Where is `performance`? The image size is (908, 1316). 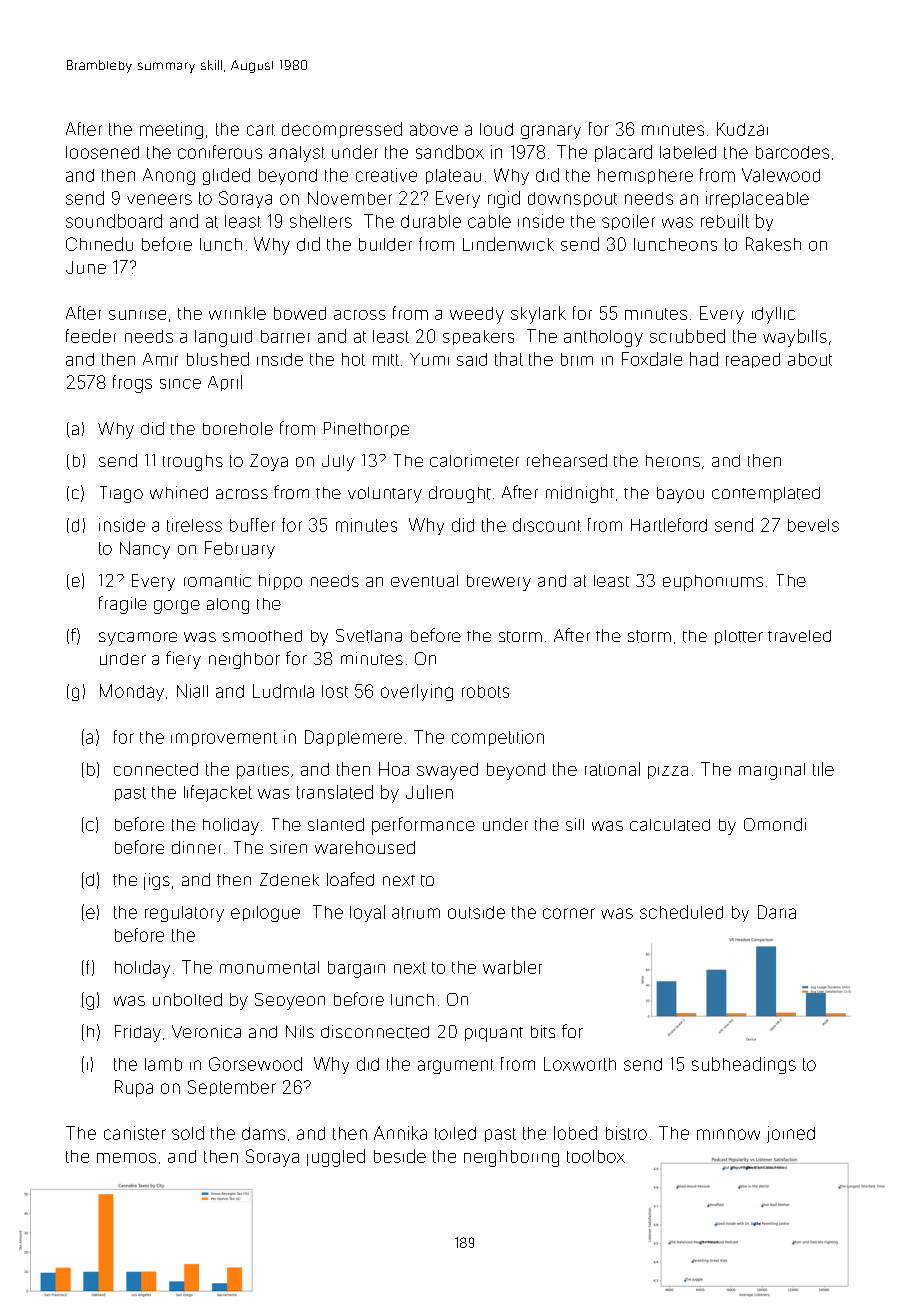 performance is located at coordinates (423, 826).
